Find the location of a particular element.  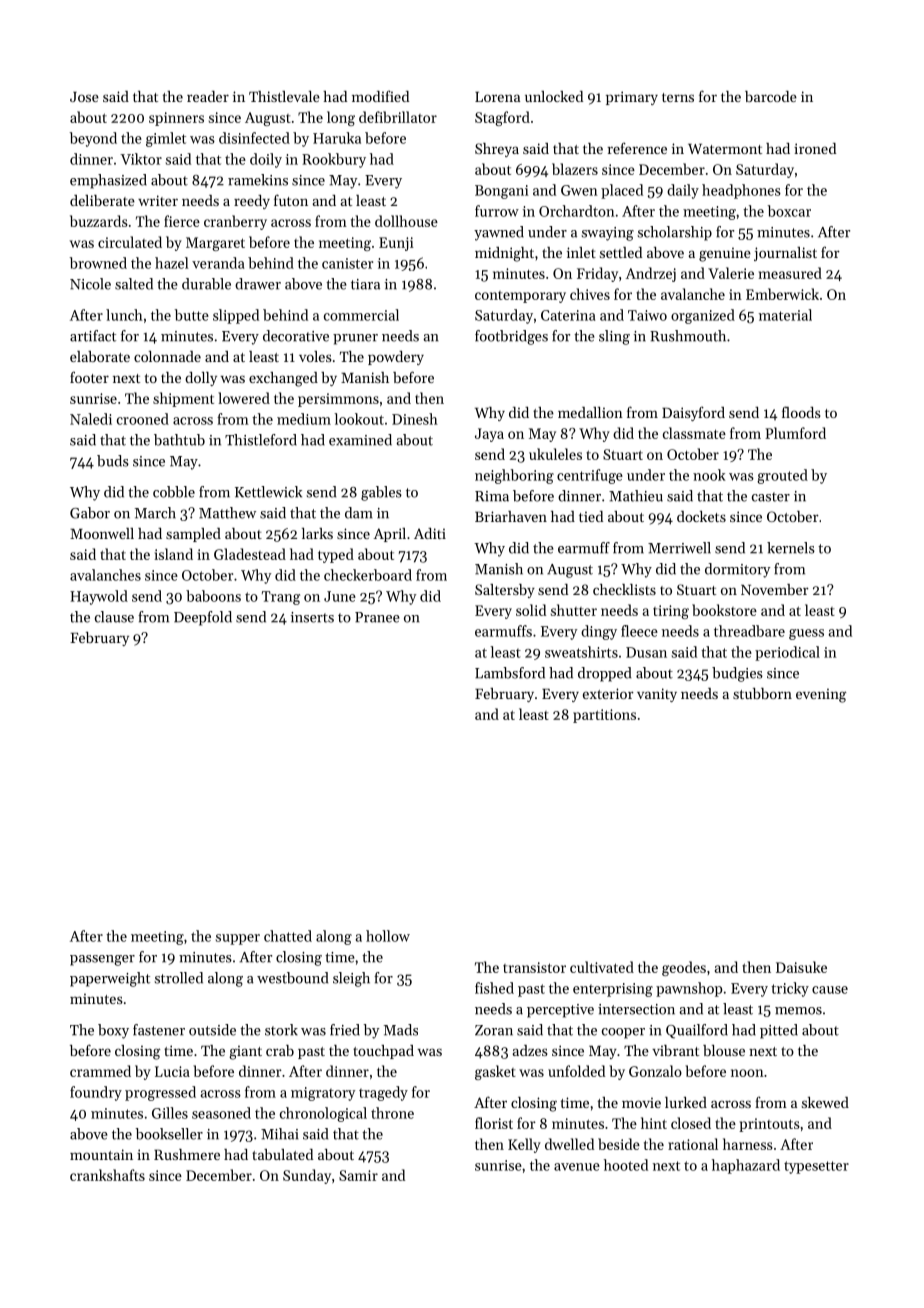

Plumford is located at coordinates (795, 433).
